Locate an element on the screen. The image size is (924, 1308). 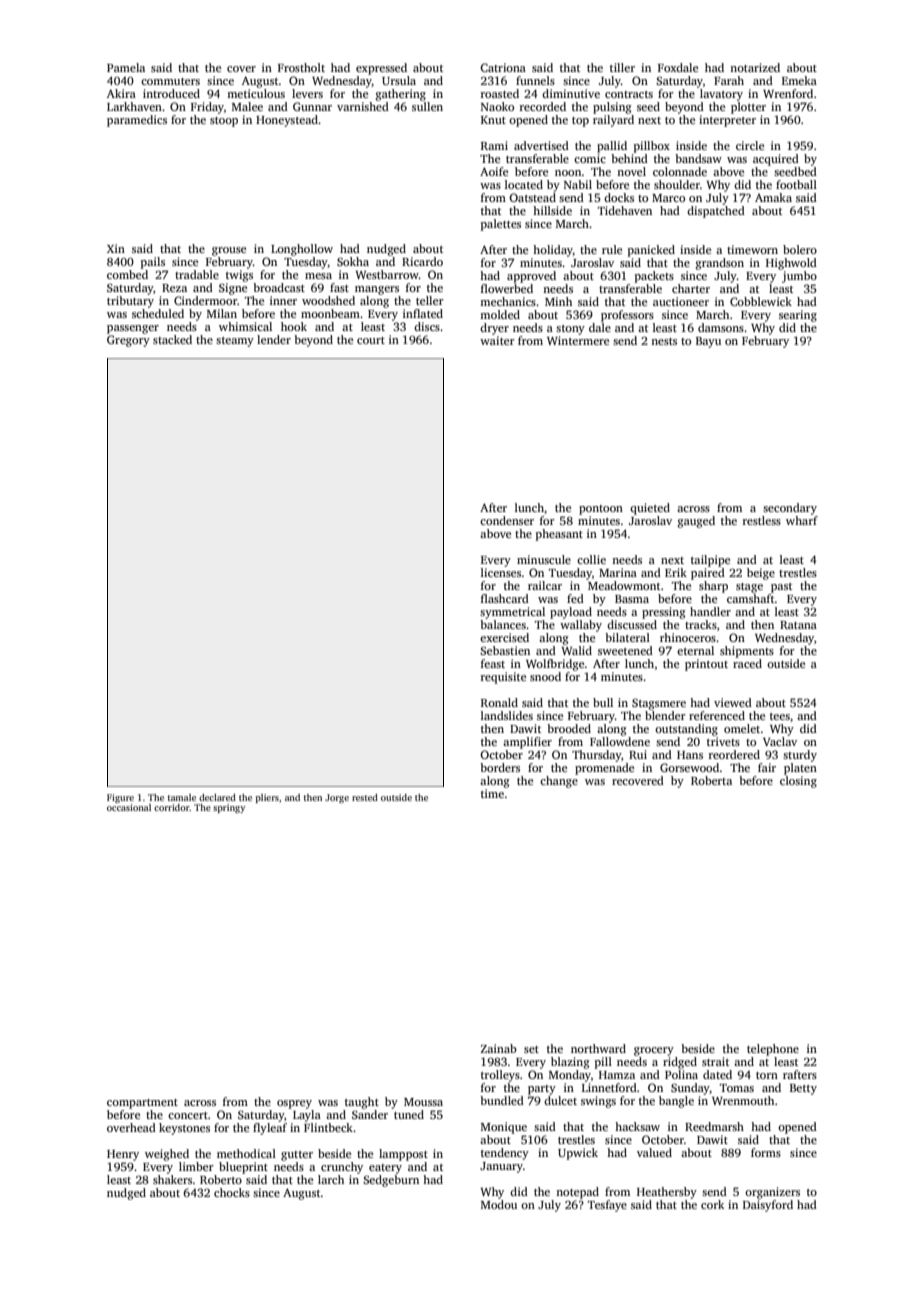
circle is located at coordinates (750, 145).
